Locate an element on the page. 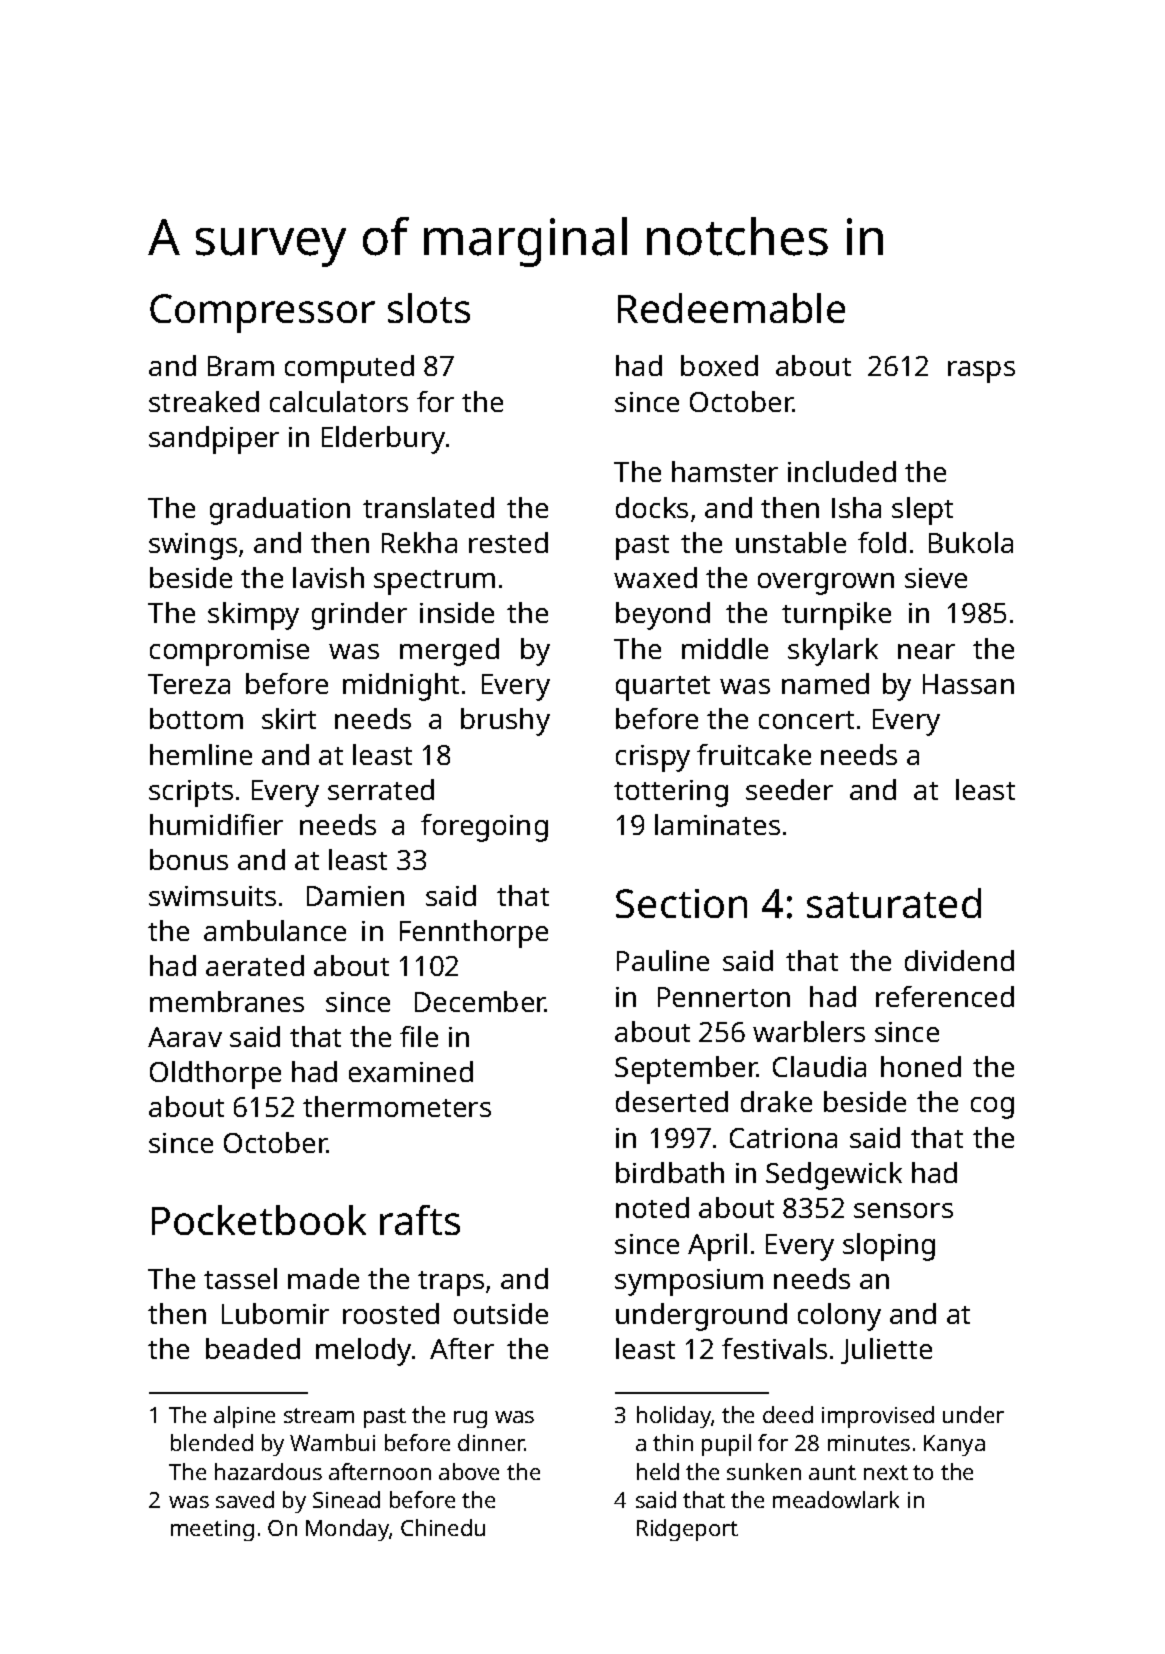  birdbath is located at coordinates (670, 1172).
